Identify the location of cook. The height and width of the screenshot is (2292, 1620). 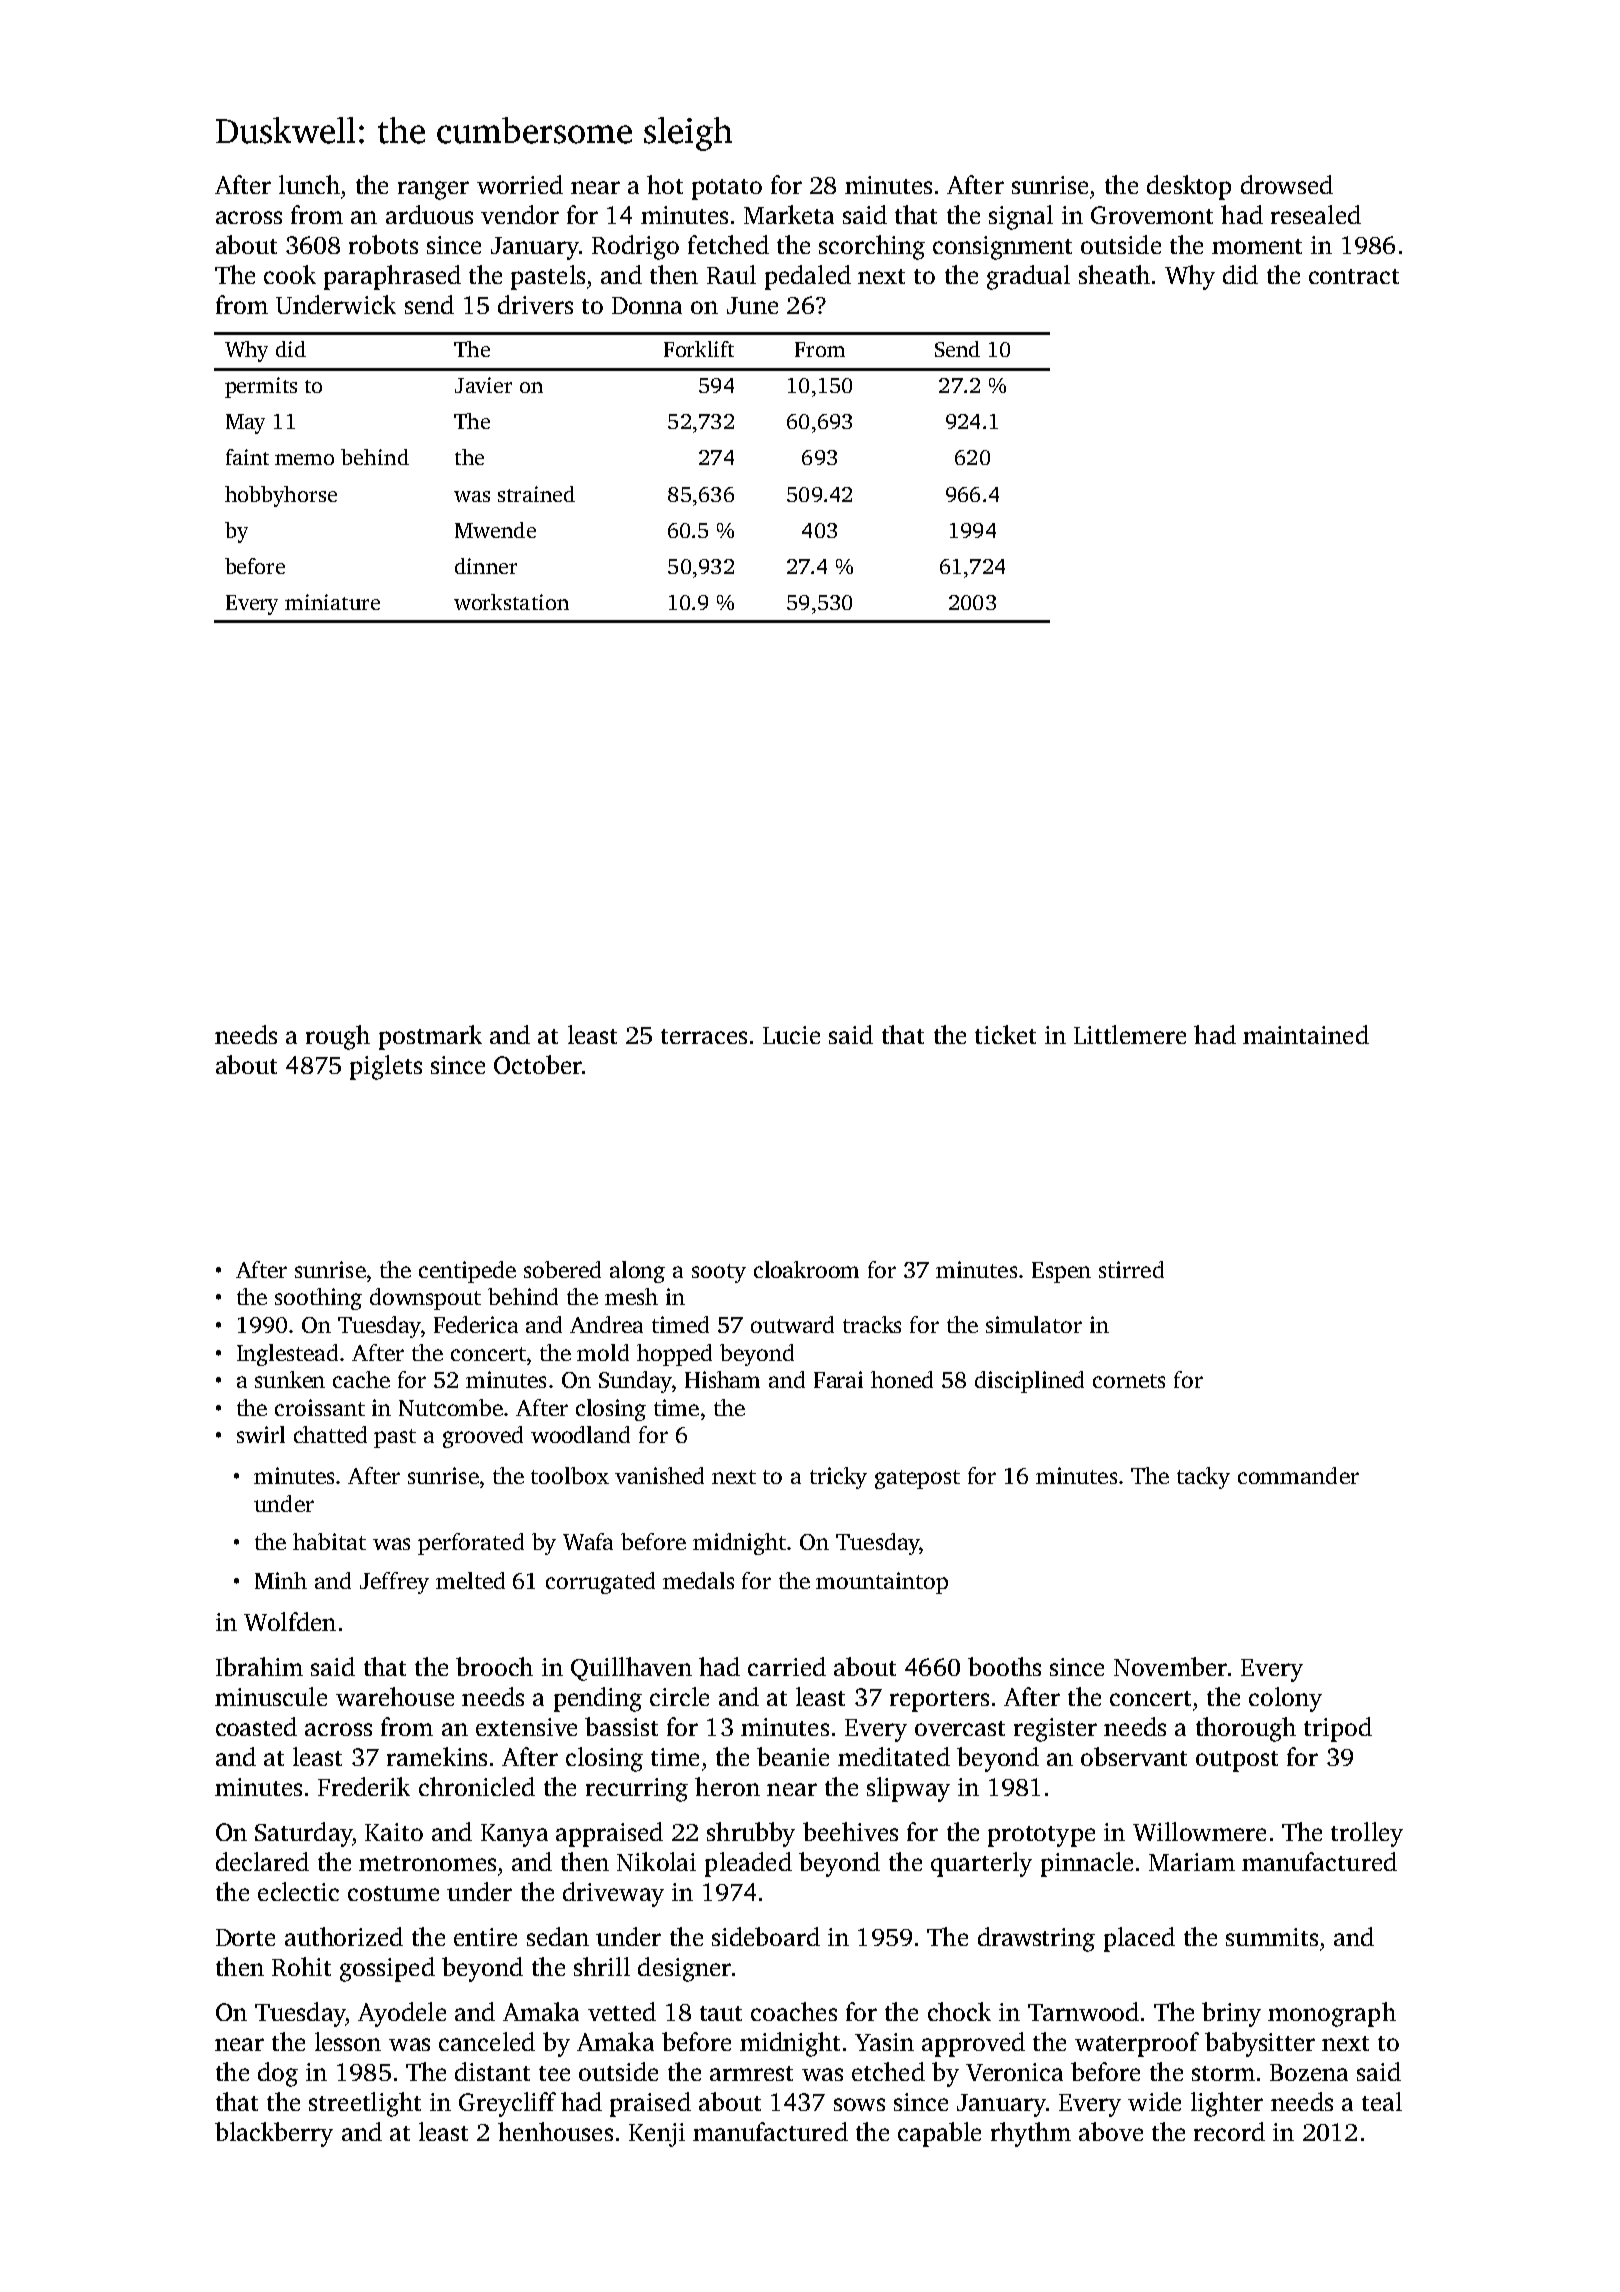
(290, 274).
